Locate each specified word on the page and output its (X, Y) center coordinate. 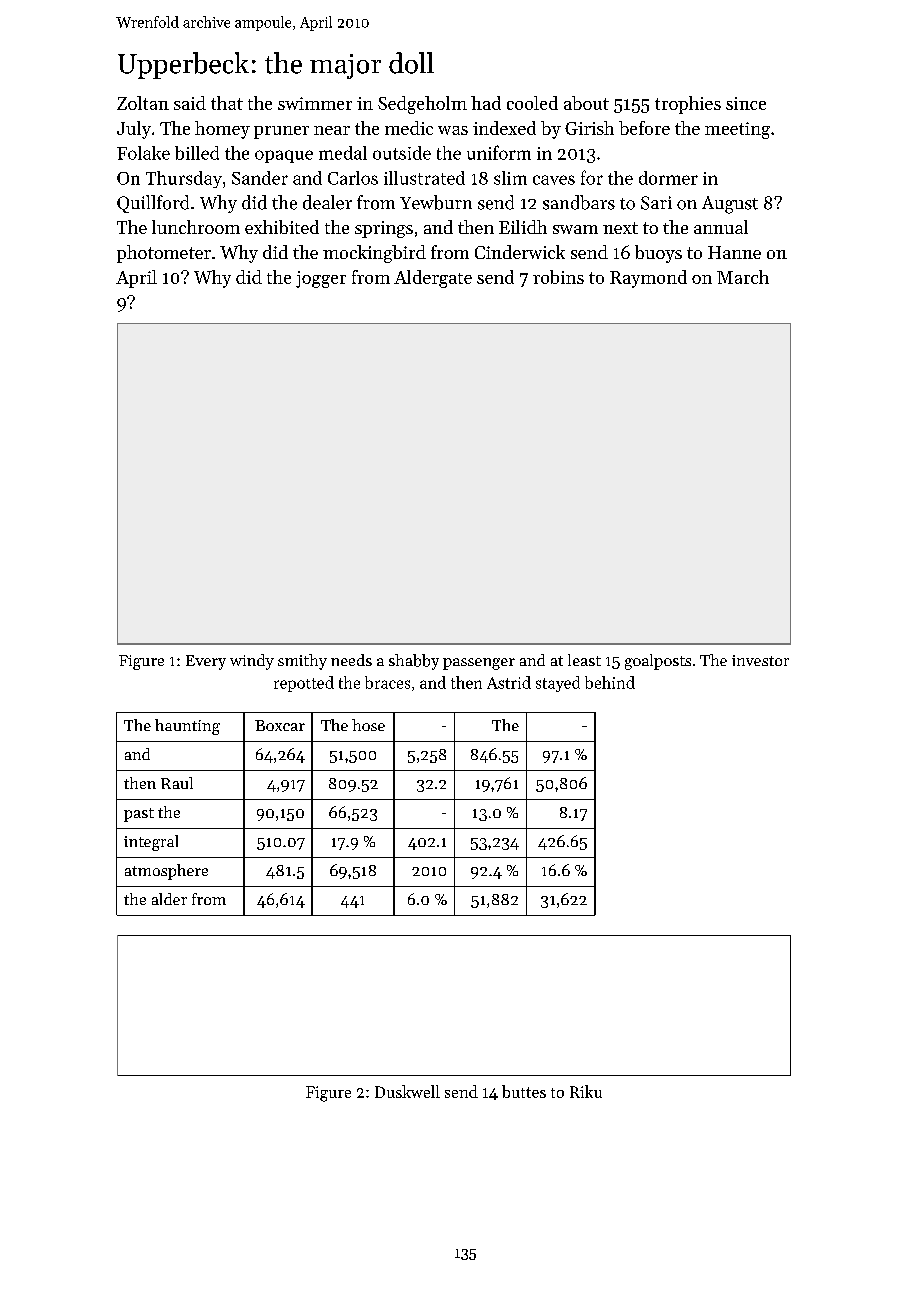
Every (206, 662)
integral (151, 843)
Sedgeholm (422, 105)
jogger (321, 279)
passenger (479, 664)
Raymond (648, 279)
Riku (586, 1091)
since (746, 103)
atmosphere (166, 872)
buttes (524, 1091)
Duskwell (407, 1091)
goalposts (658, 662)
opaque (284, 156)
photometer (164, 254)
